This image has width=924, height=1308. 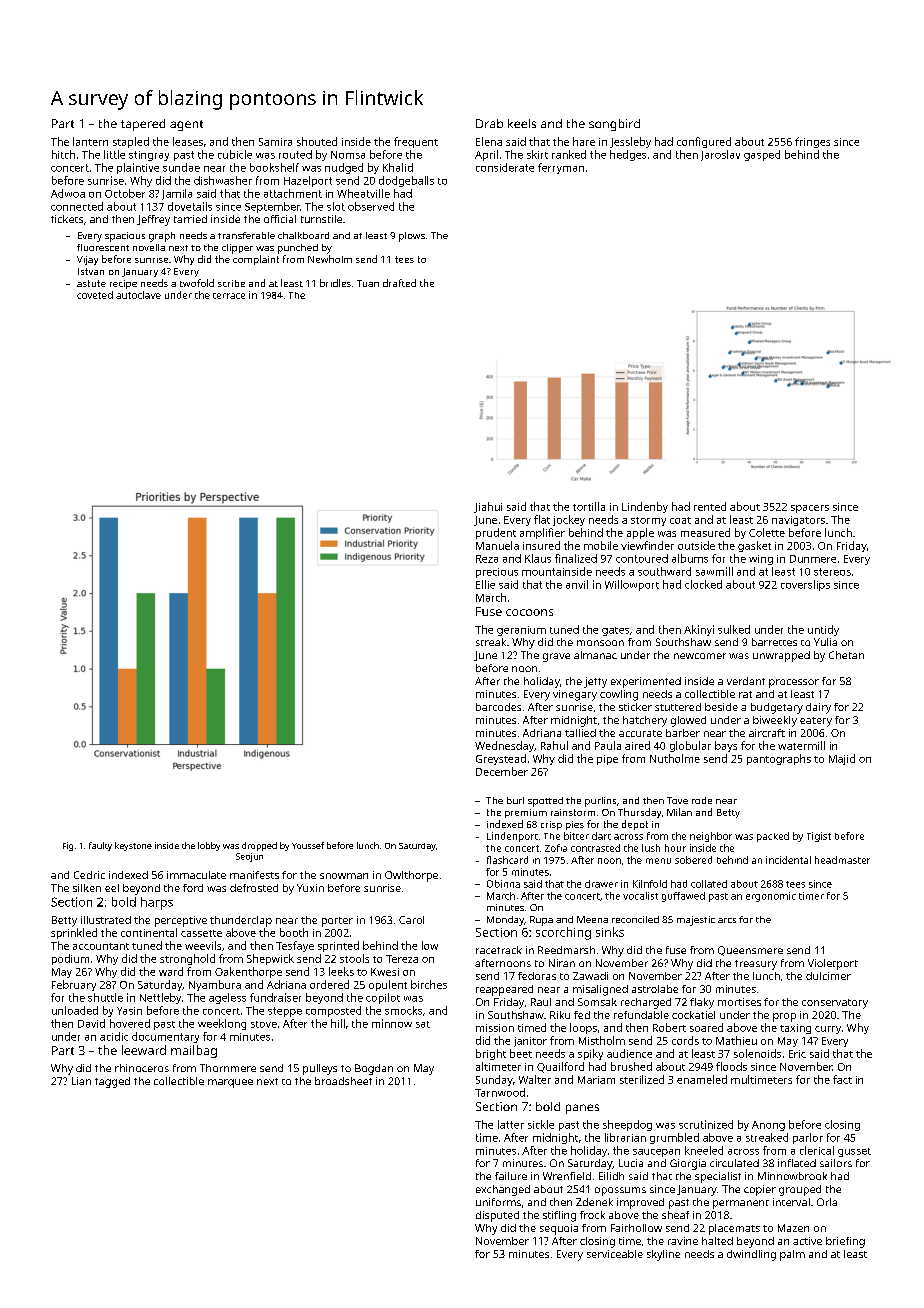 I want to click on spacers, so click(x=810, y=509).
